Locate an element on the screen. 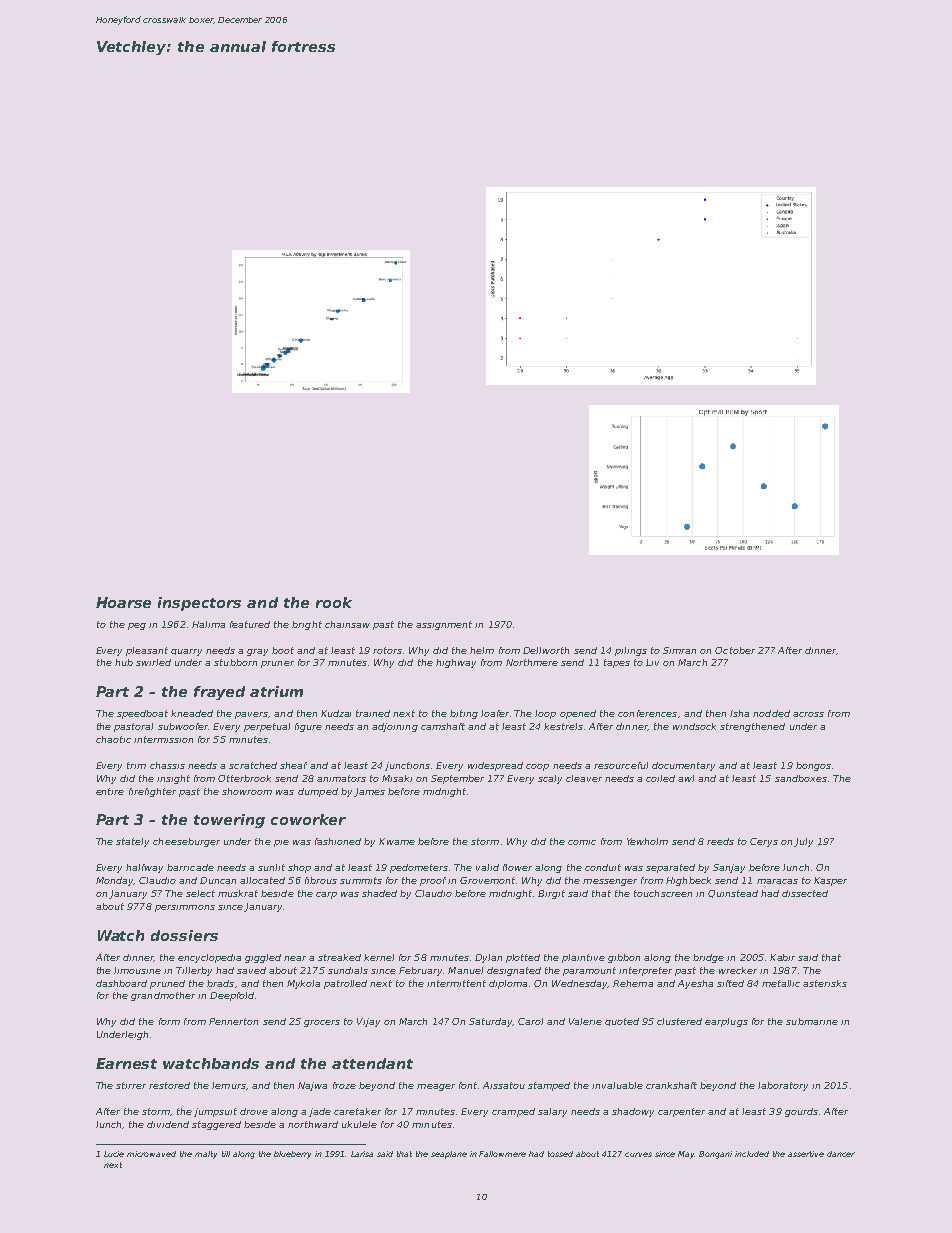  malty is located at coordinates (206, 1155).
